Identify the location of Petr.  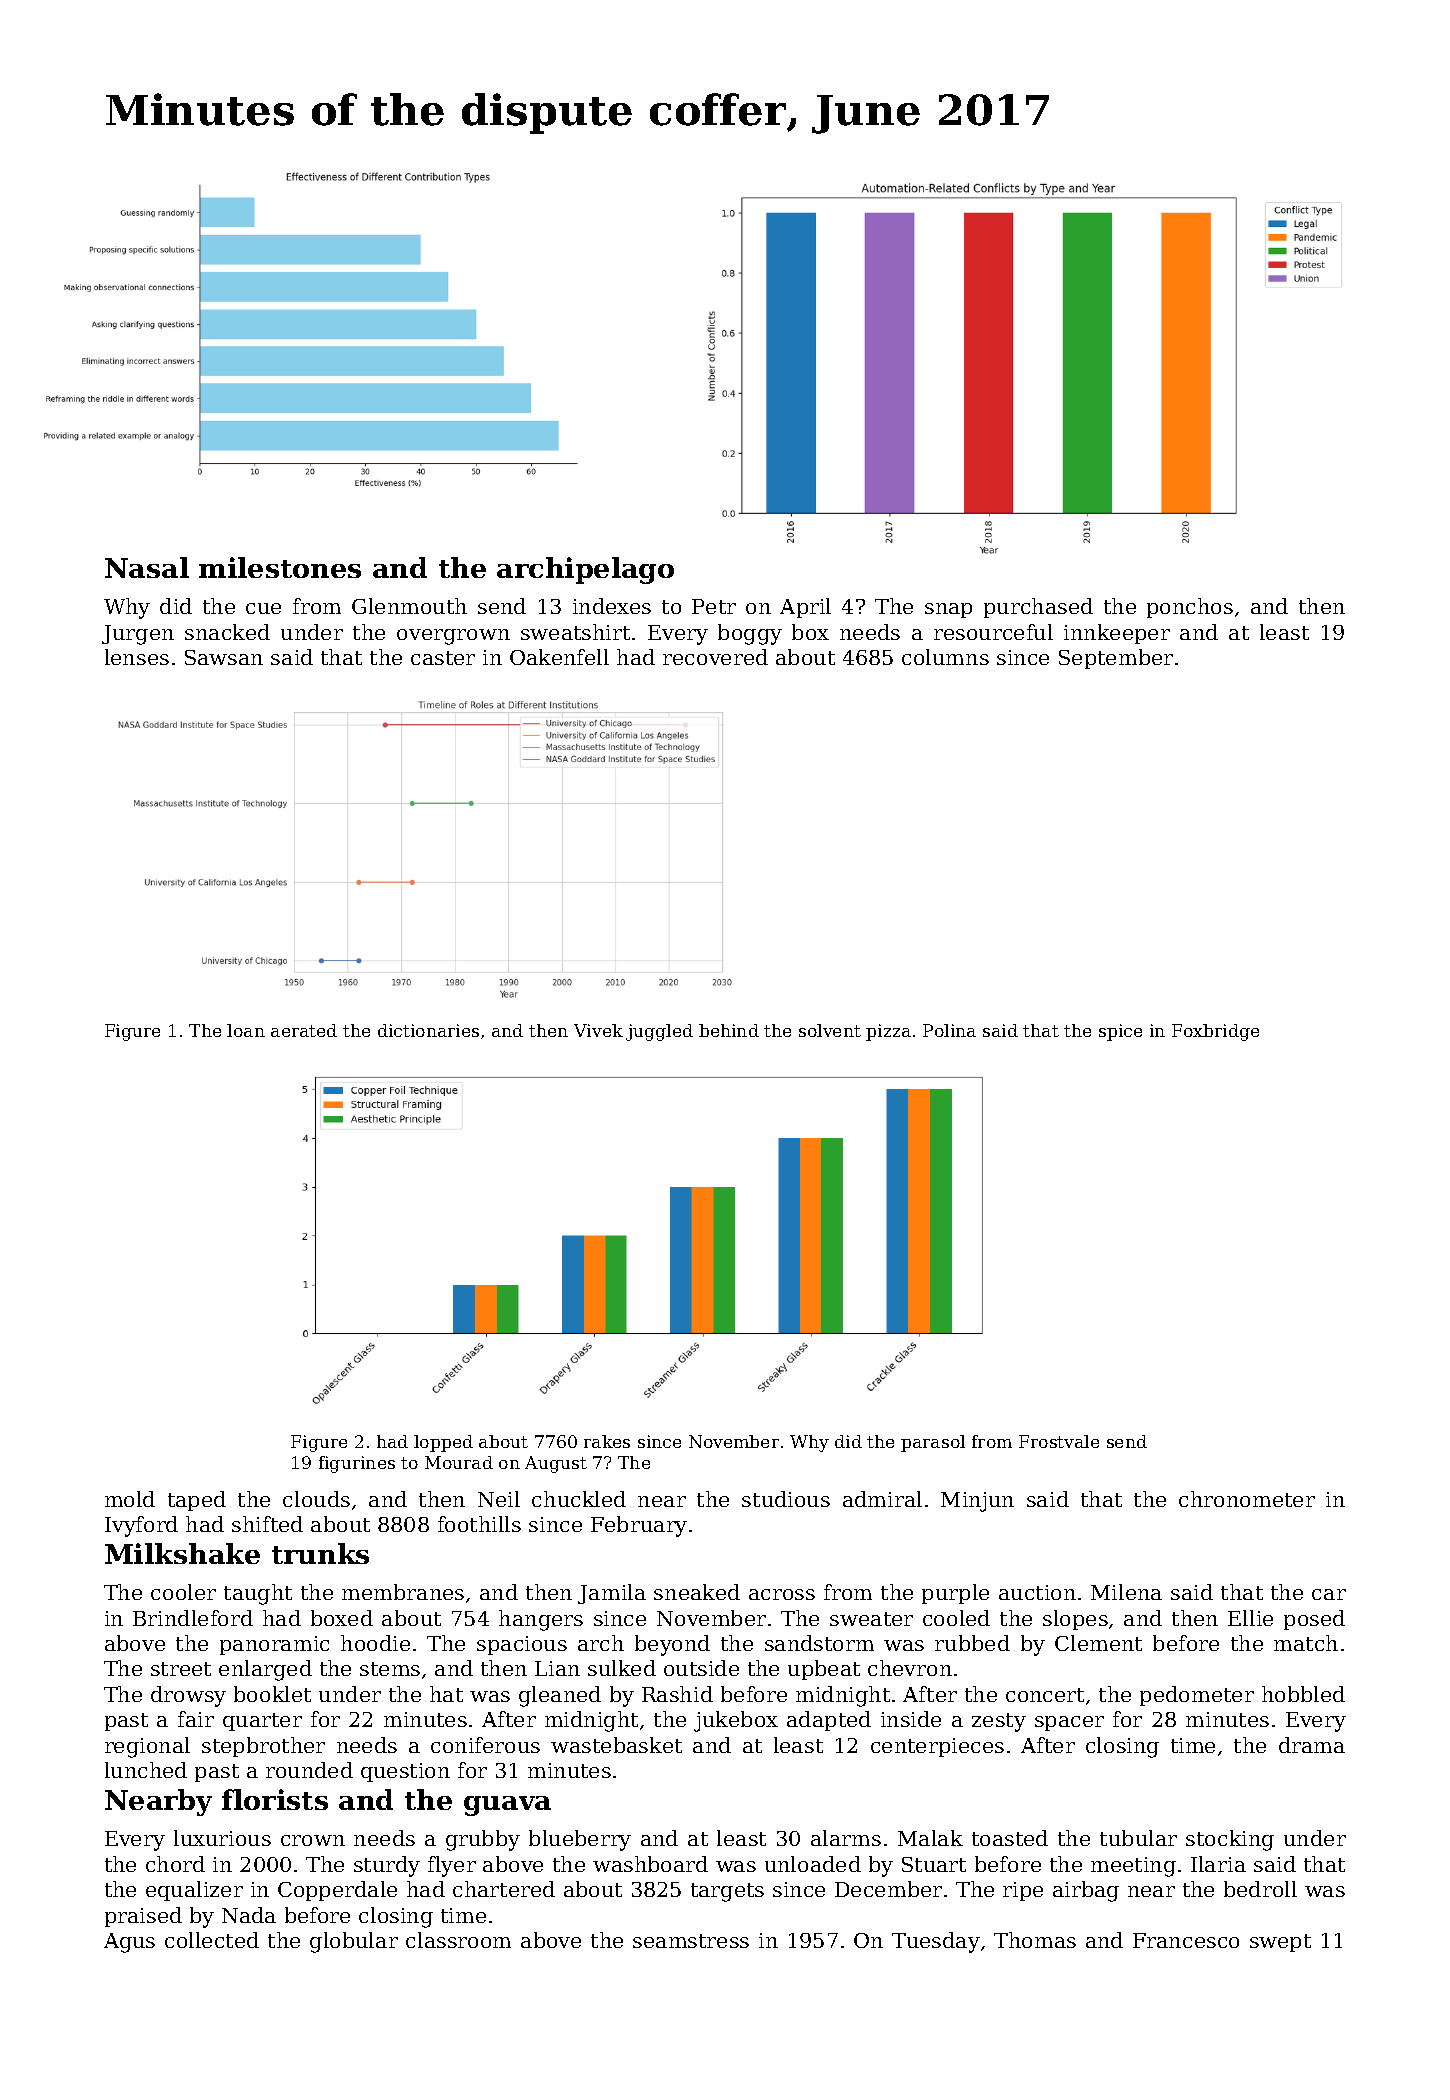
(714, 606).
